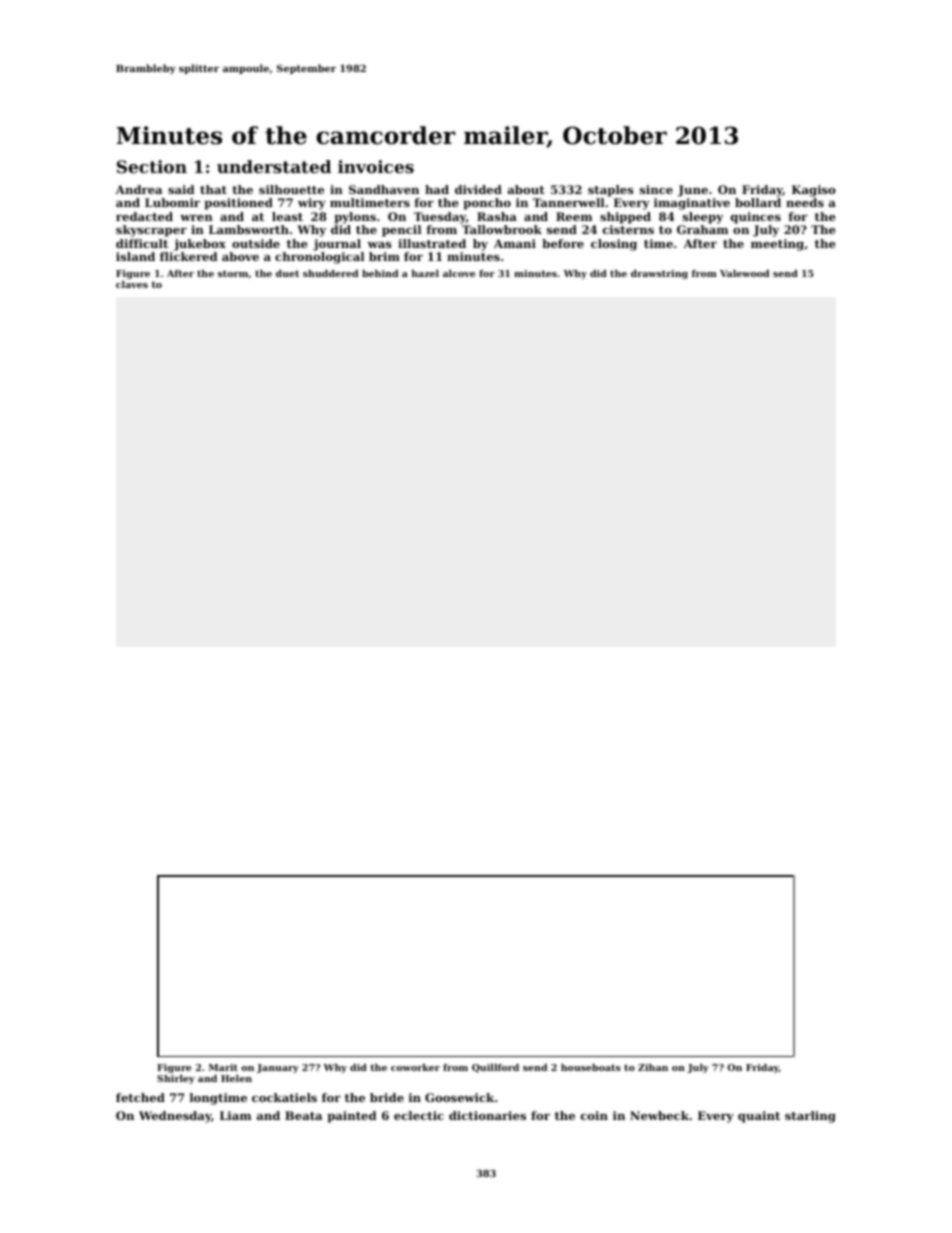 The width and height of the screenshot is (952, 1233). Describe the element at coordinates (659, 274) in the screenshot. I see `drawstring` at that location.
